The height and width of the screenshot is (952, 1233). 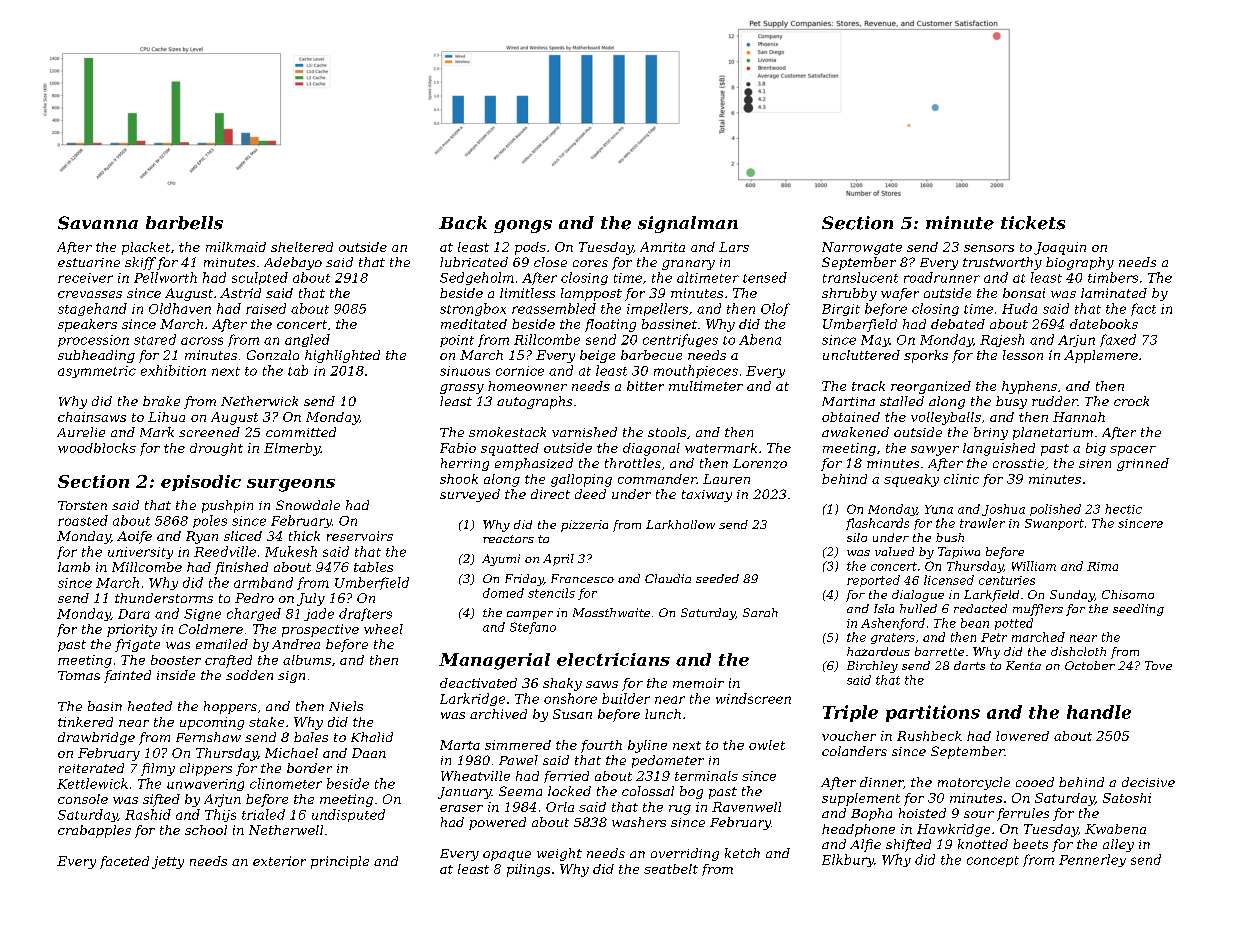 What do you see at coordinates (148, 814) in the screenshot?
I see `Rashid` at bounding box center [148, 814].
